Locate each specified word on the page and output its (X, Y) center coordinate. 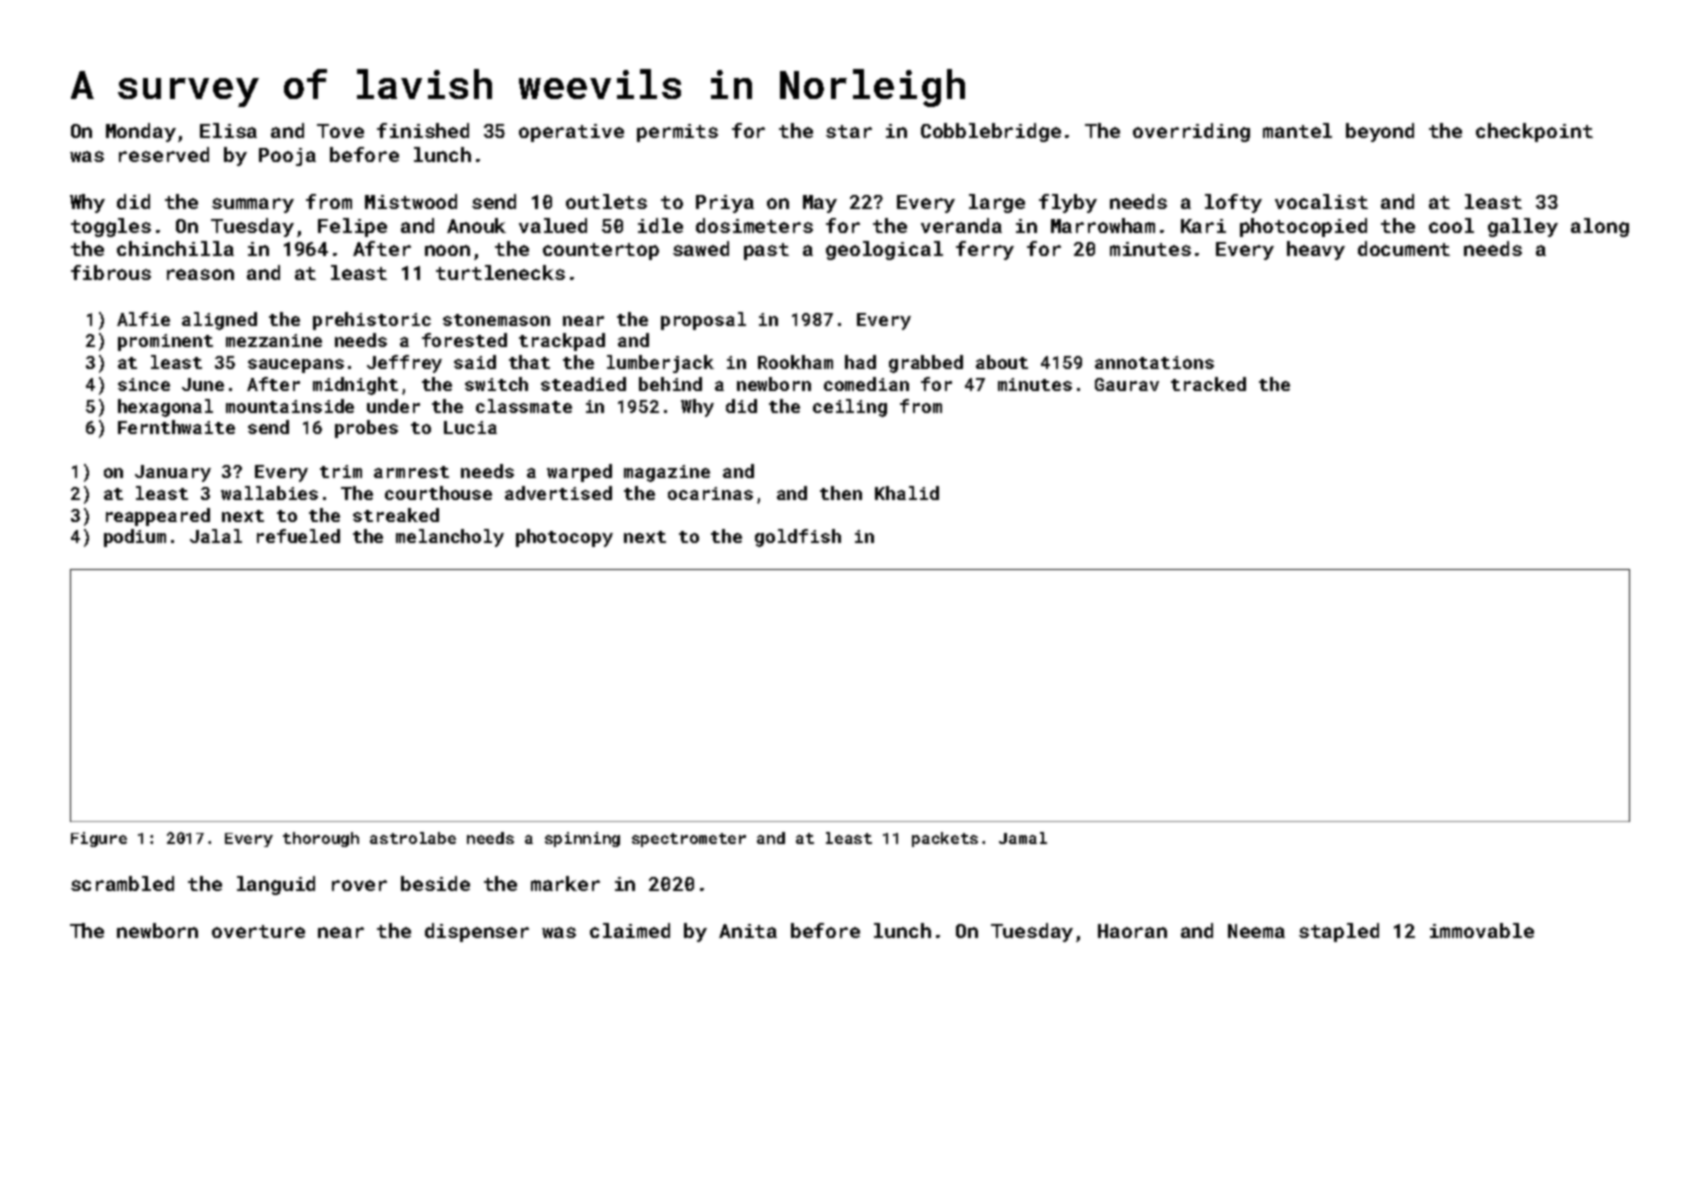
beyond (1380, 132)
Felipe (352, 227)
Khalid (907, 493)
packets (945, 839)
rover (359, 885)
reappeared (158, 517)
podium (135, 538)
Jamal (1023, 838)
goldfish (798, 538)
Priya (725, 204)
